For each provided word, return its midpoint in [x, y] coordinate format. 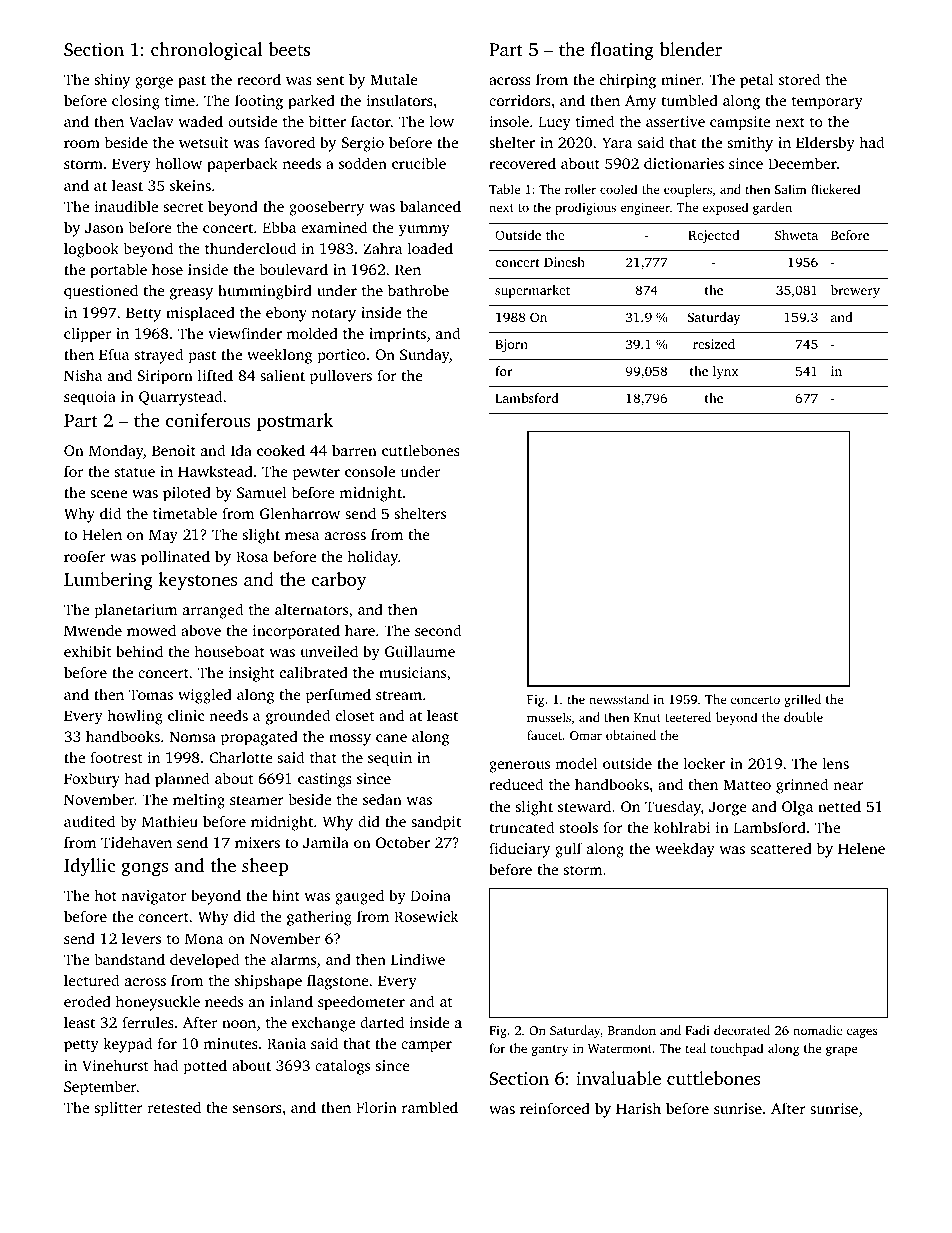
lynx [725, 372]
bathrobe [418, 290]
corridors [520, 100]
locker [704, 763]
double [803, 717]
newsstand [619, 699]
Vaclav [151, 121]
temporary [827, 103]
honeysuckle [158, 1003]
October [403, 842]
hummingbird [265, 292]
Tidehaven [136, 842]
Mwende [93, 630]
